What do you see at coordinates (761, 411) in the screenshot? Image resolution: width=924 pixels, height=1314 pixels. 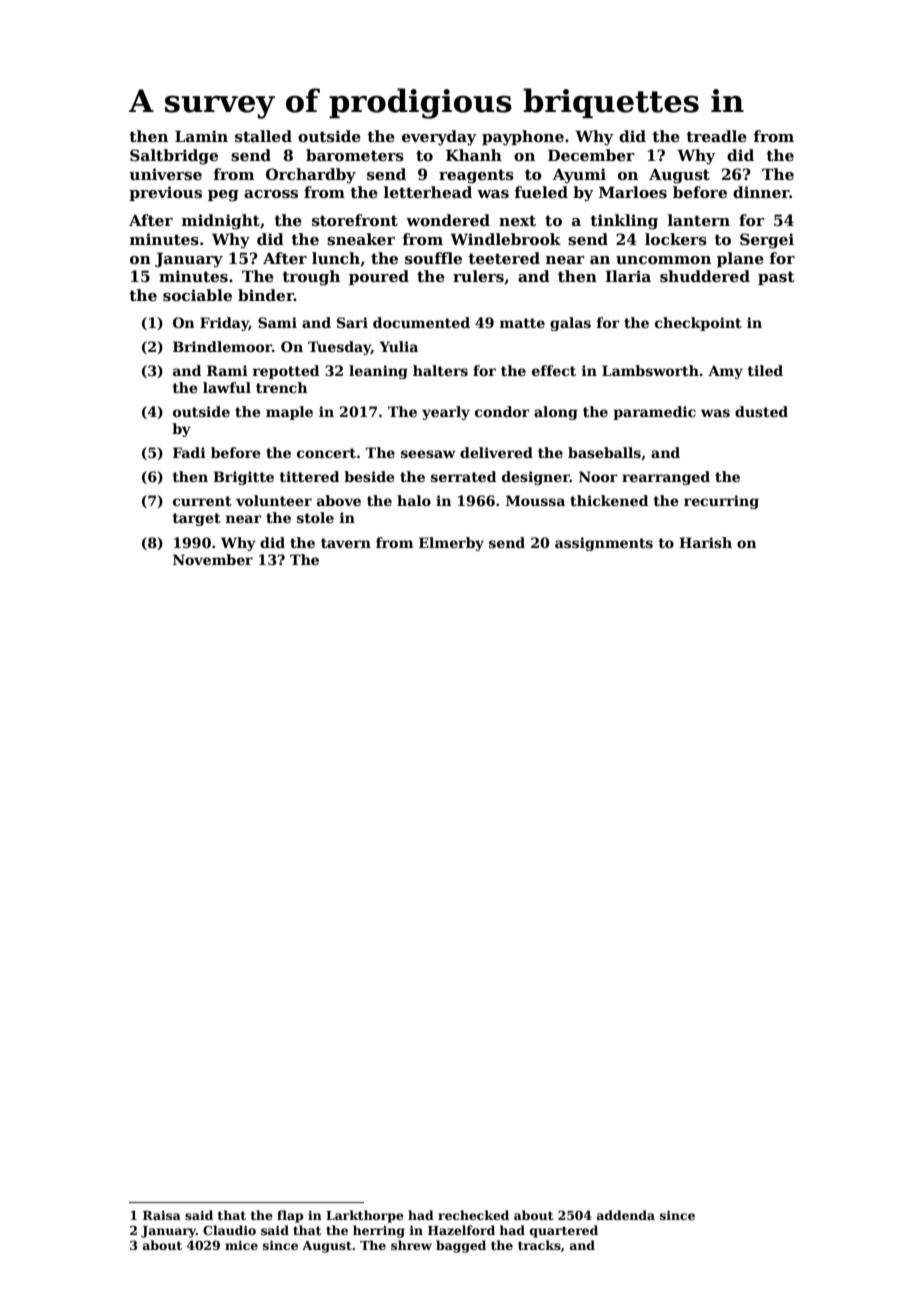 I see `dusted` at bounding box center [761, 411].
